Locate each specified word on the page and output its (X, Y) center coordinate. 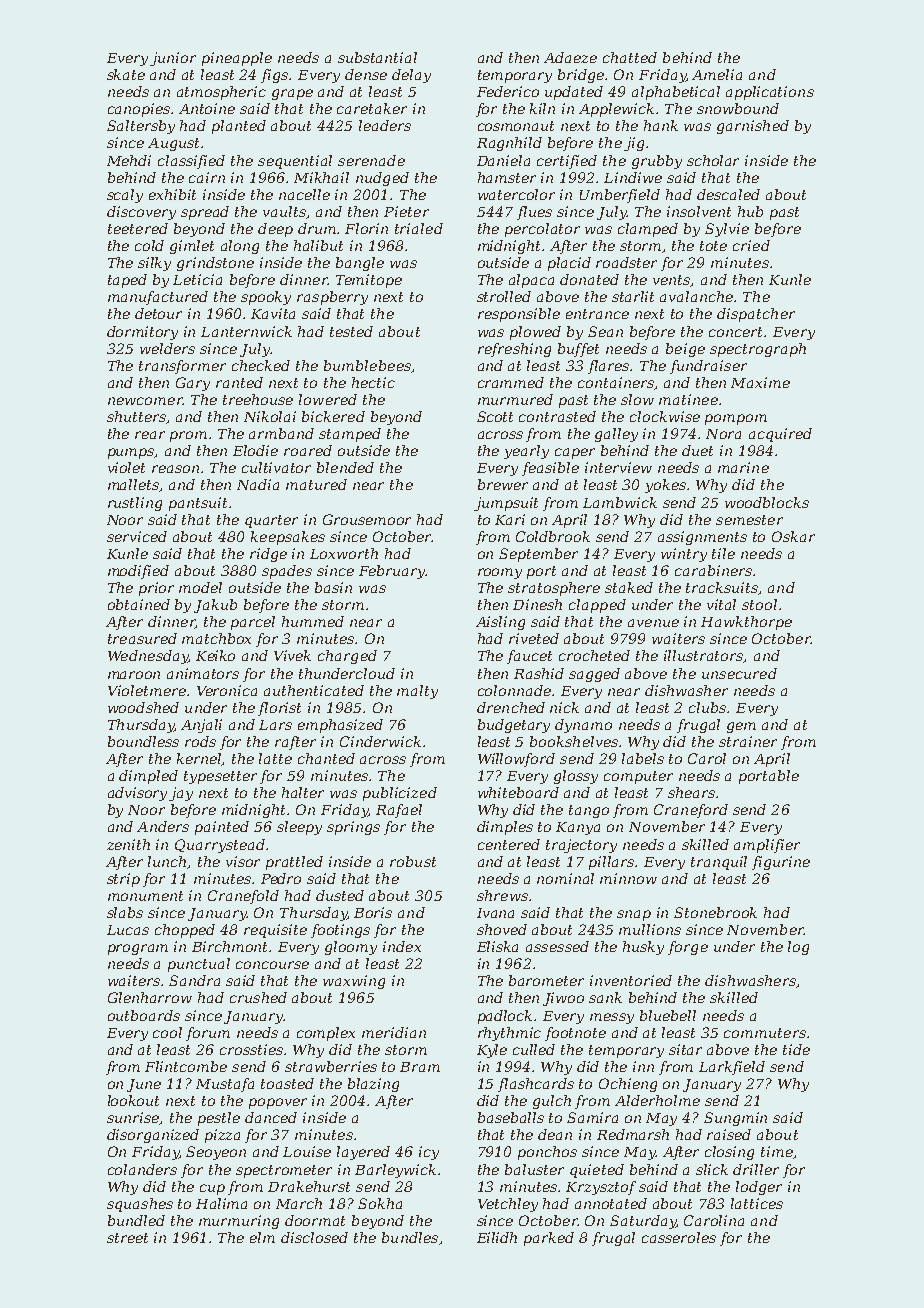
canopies (139, 110)
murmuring (239, 1222)
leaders (385, 125)
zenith (128, 844)
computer (638, 777)
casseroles (679, 1237)
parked (549, 1239)
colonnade (514, 690)
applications (770, 93)
